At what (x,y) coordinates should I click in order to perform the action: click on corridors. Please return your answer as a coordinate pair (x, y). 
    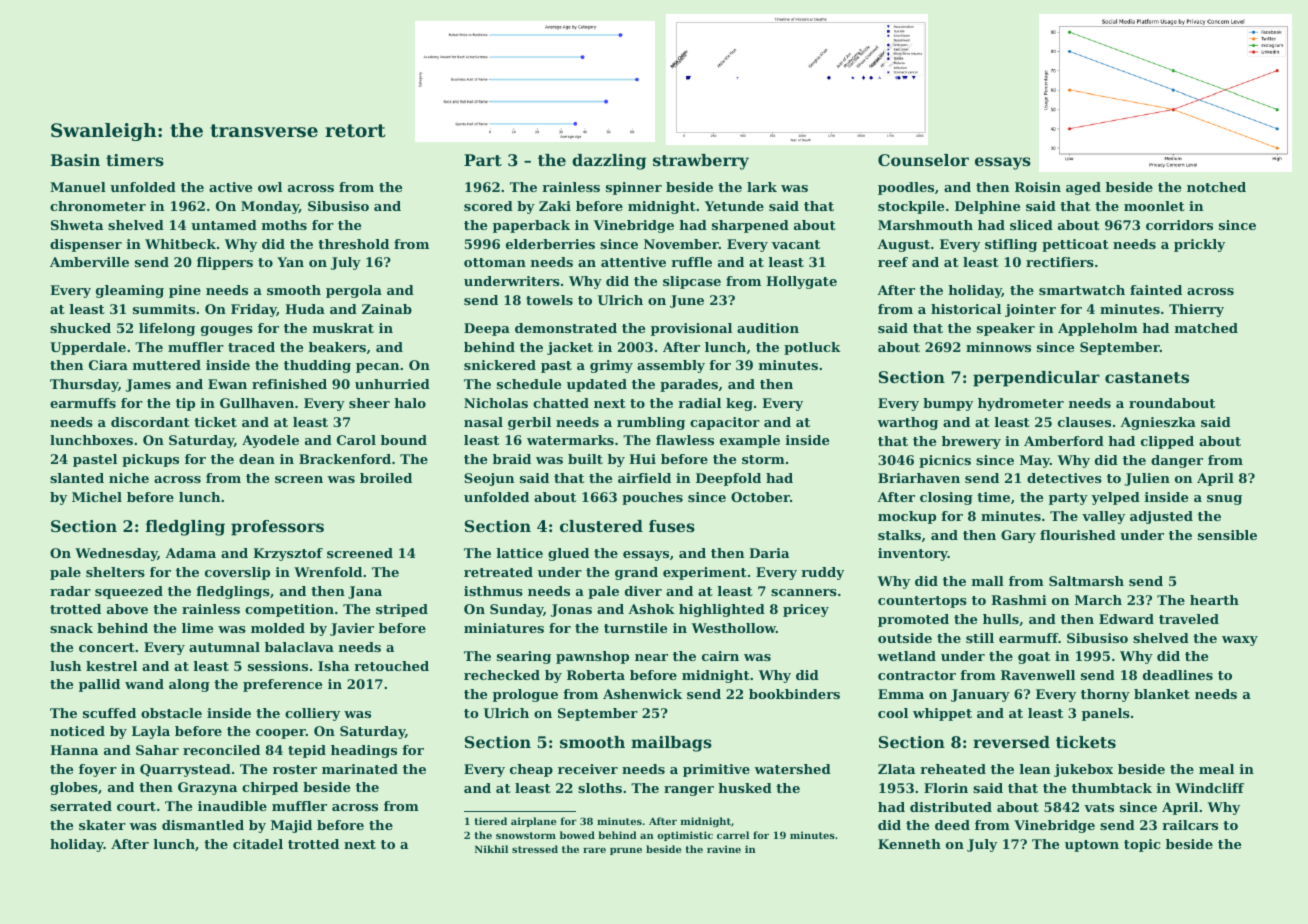
    Looking at the image, I should click on (1179, 225).
